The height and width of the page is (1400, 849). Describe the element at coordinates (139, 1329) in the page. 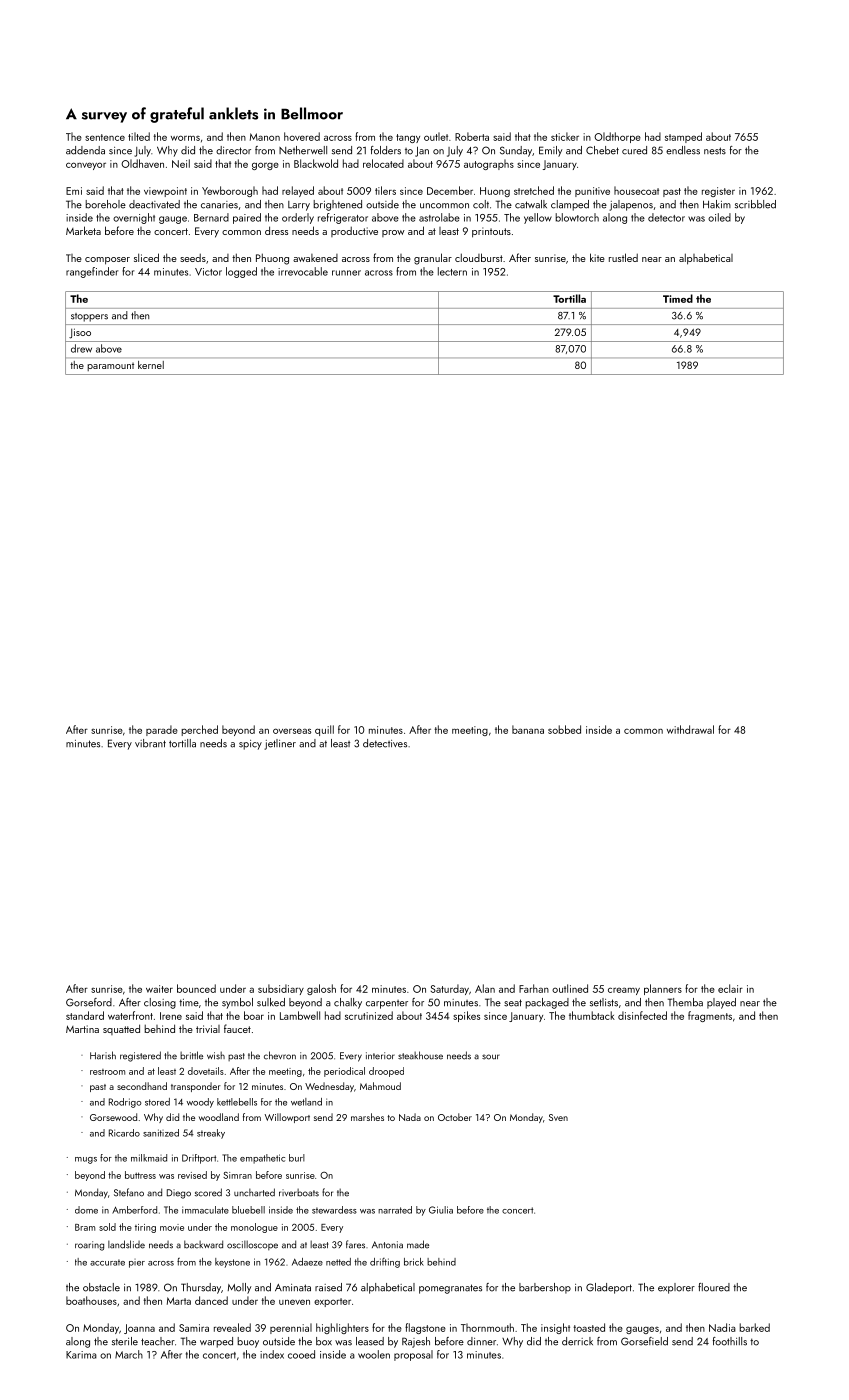

I see `Joanna` at that location.
